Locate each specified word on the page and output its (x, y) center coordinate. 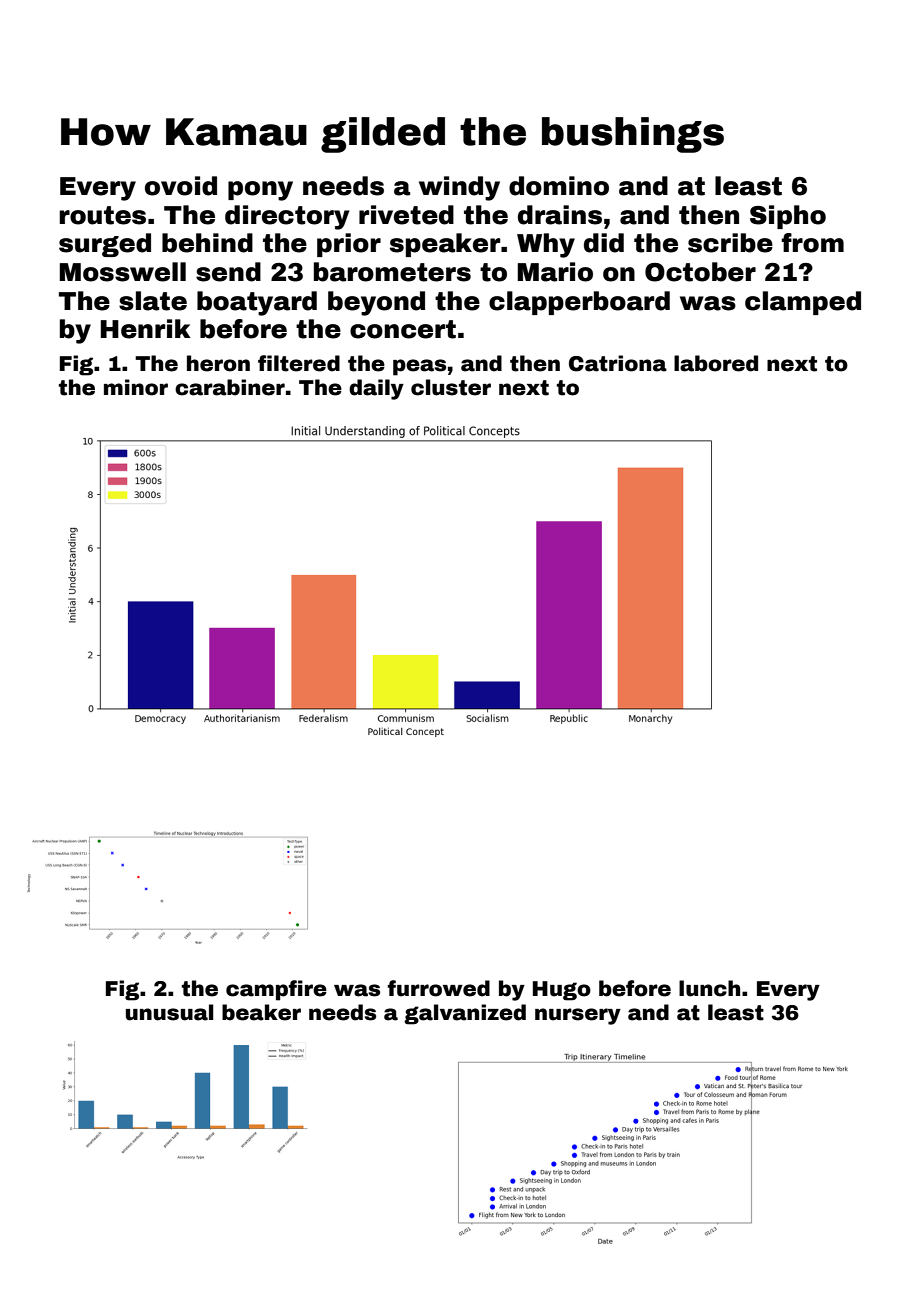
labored (716, 363)
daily (376, 389)
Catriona (618, 363)
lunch (709, 988)
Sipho (788, 217)
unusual (170, 1012)
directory (287, 217)
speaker (445, 245)
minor (136, 387)
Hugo (562, 991)
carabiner (230, 387)
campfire (276, 990)
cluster (451, 387)
